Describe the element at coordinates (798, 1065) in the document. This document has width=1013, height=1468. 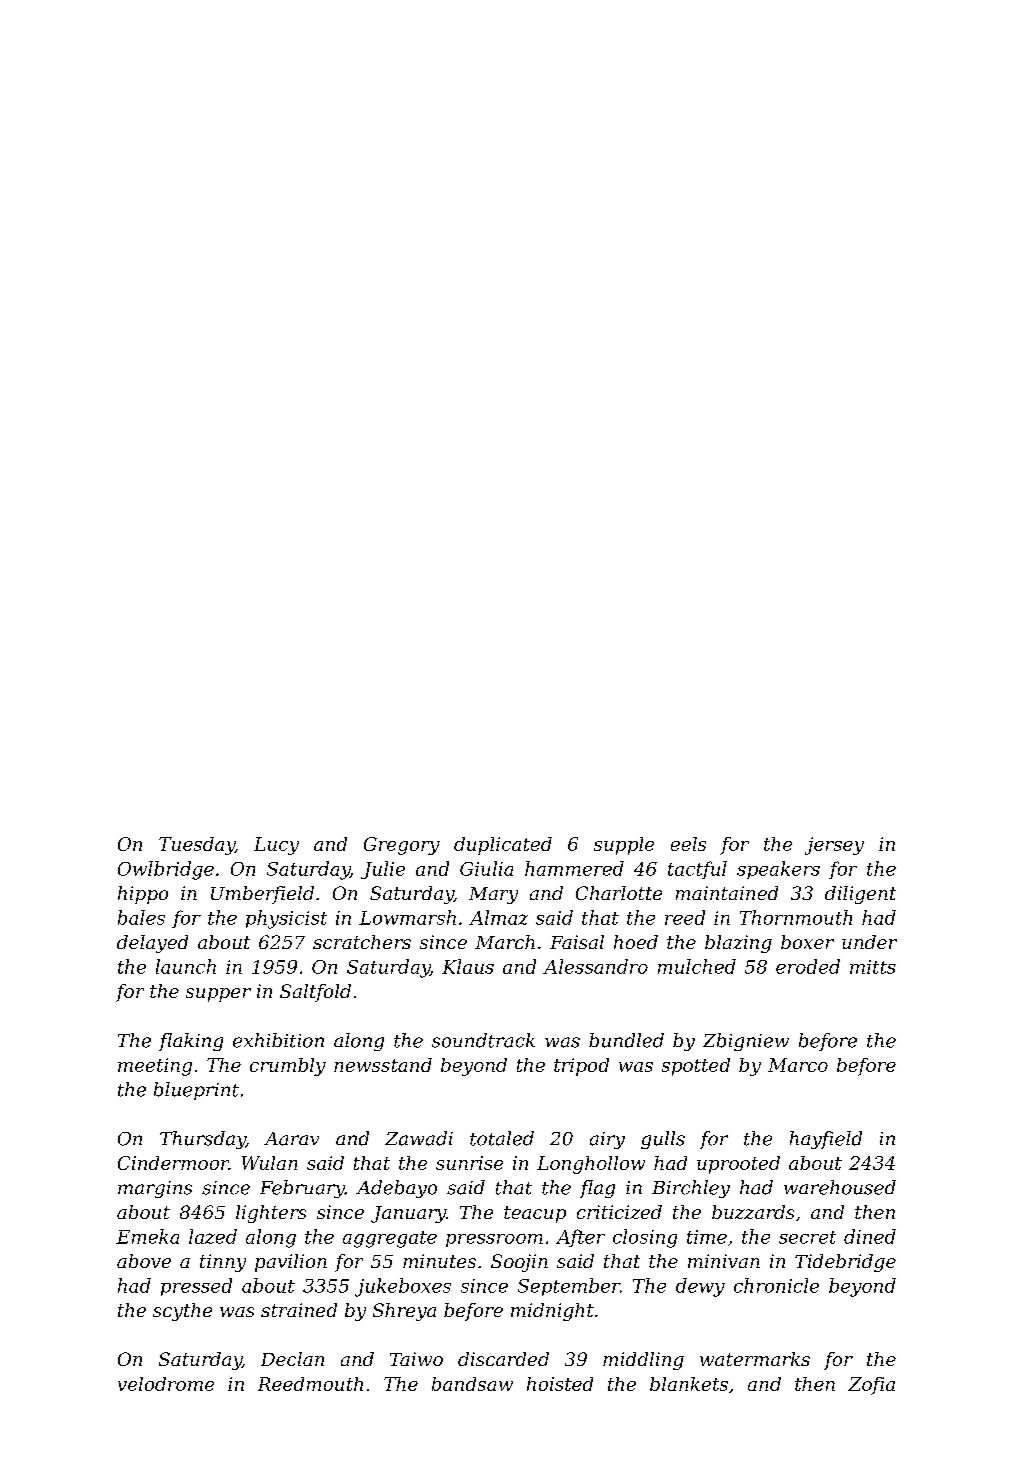
I see `Marco` at that location.
